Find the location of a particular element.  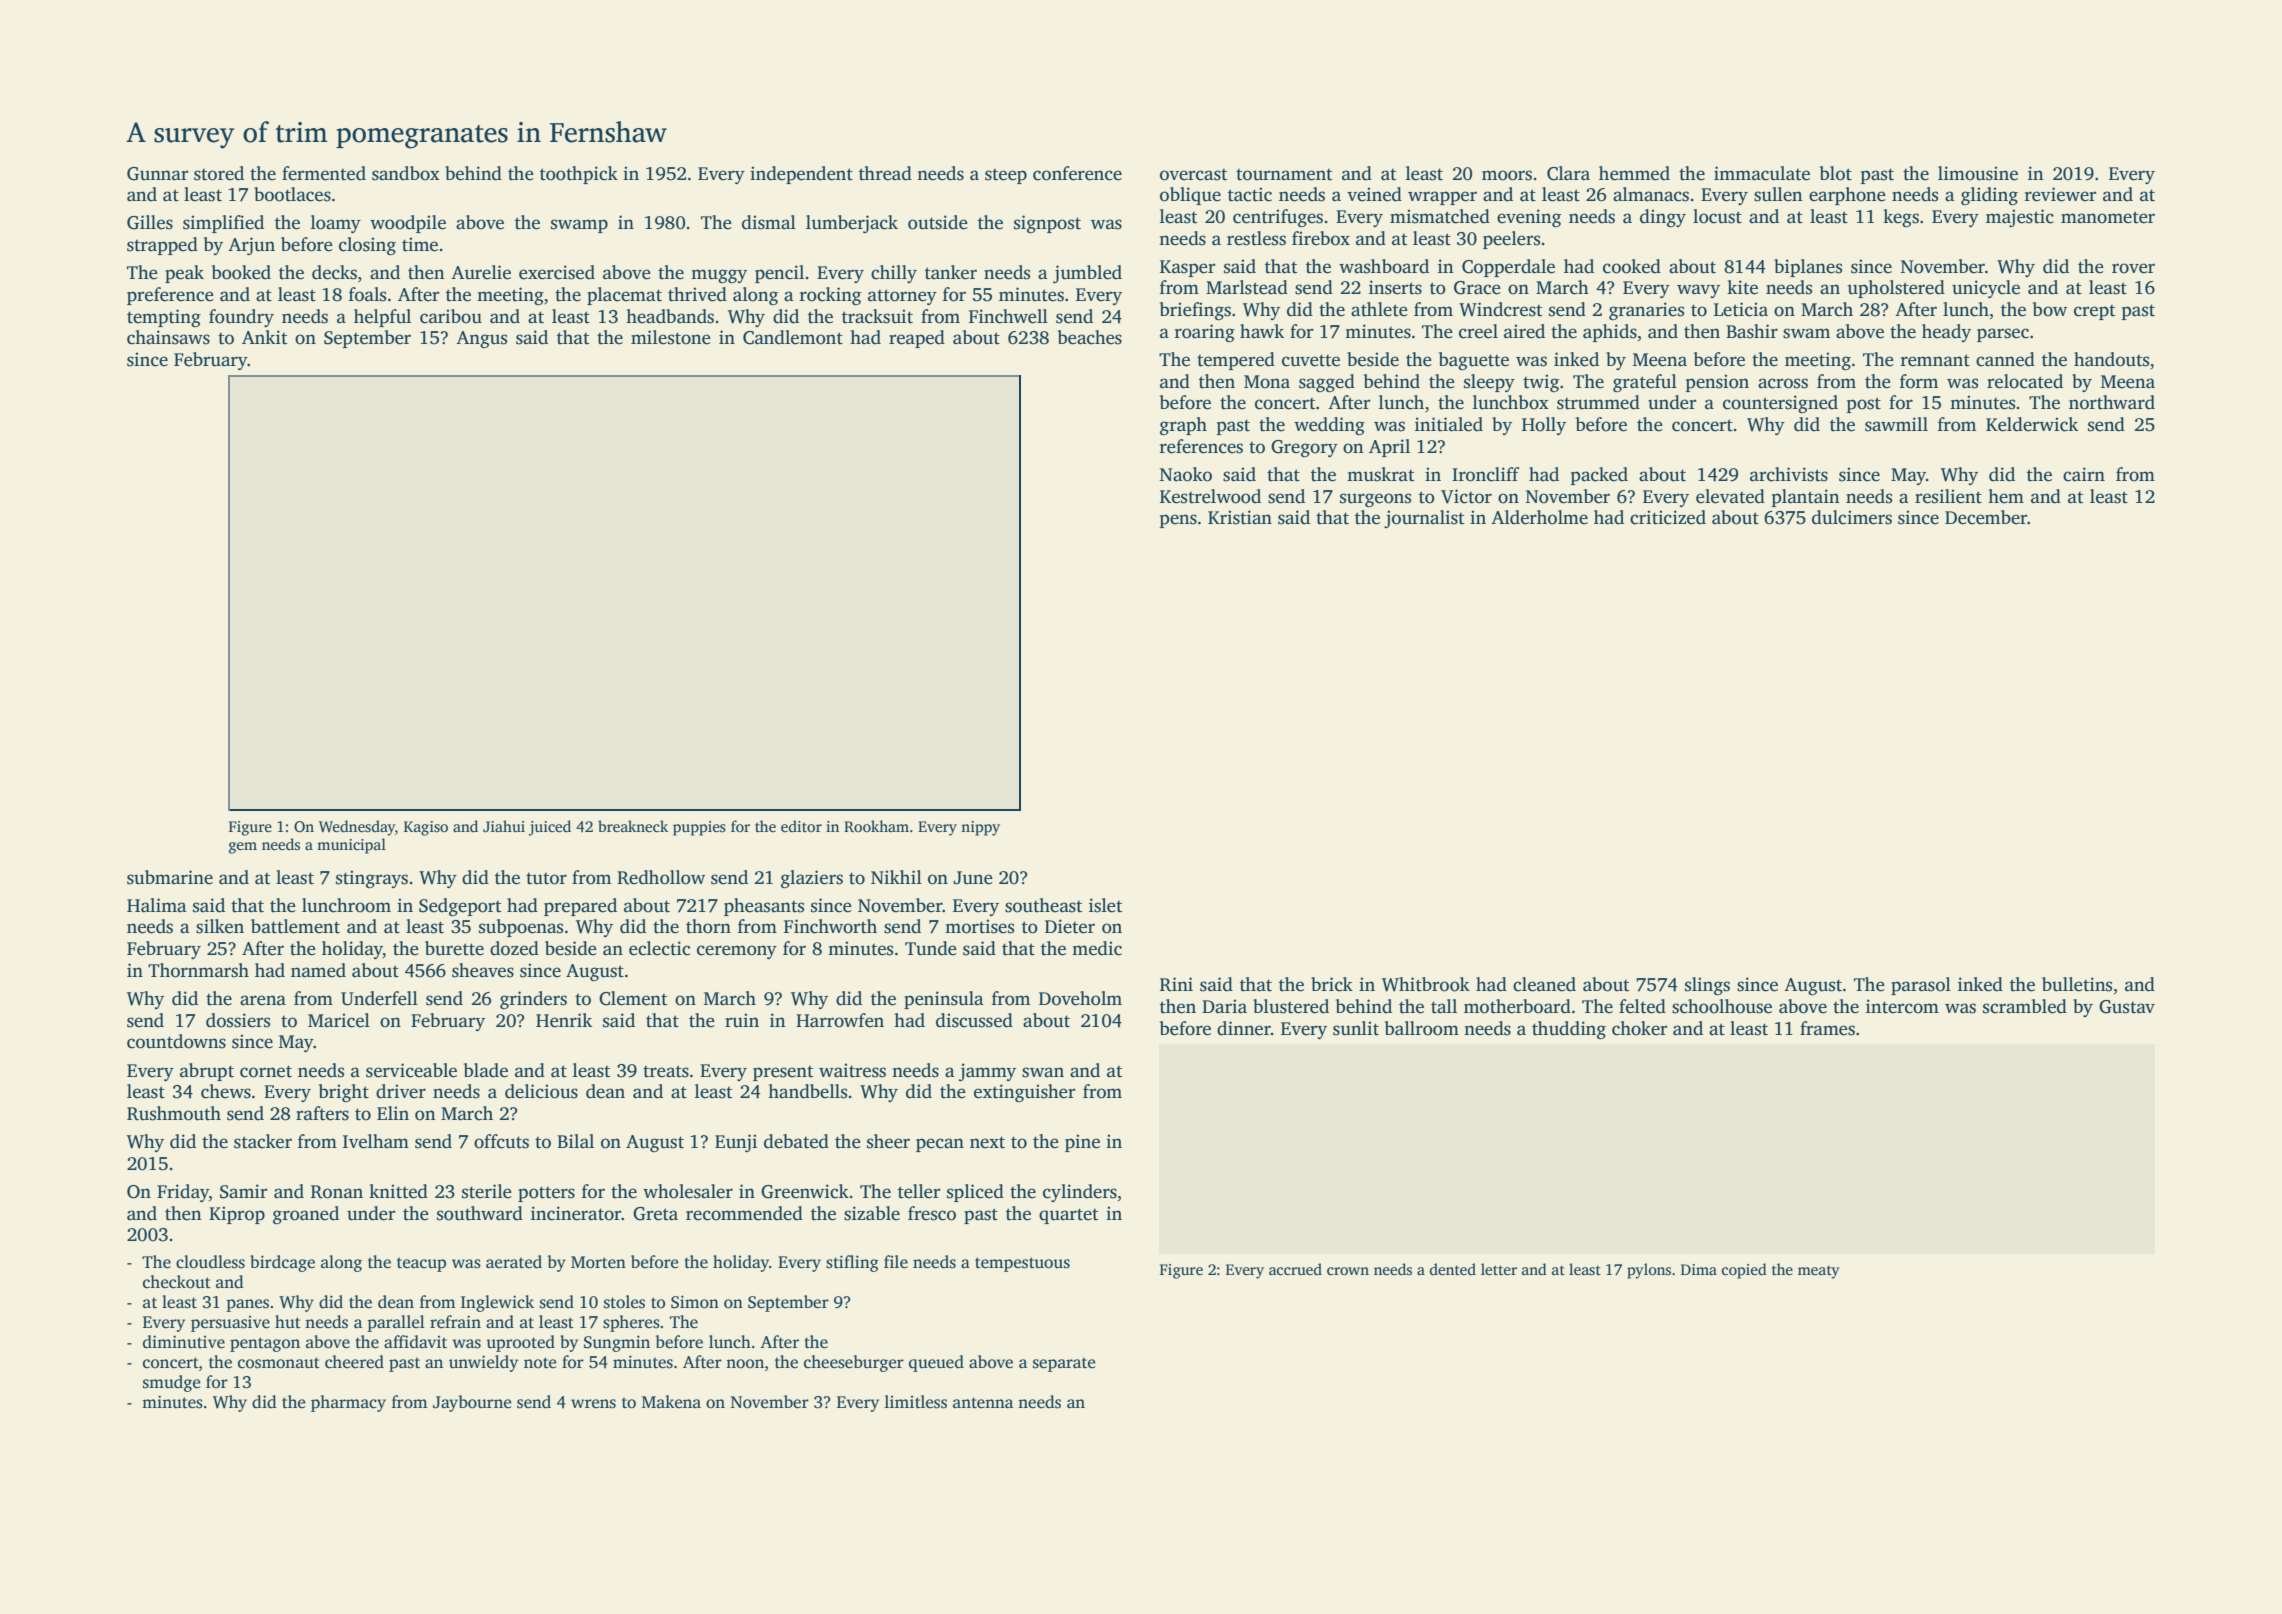

conference is located at coordinates (1077, 173).
